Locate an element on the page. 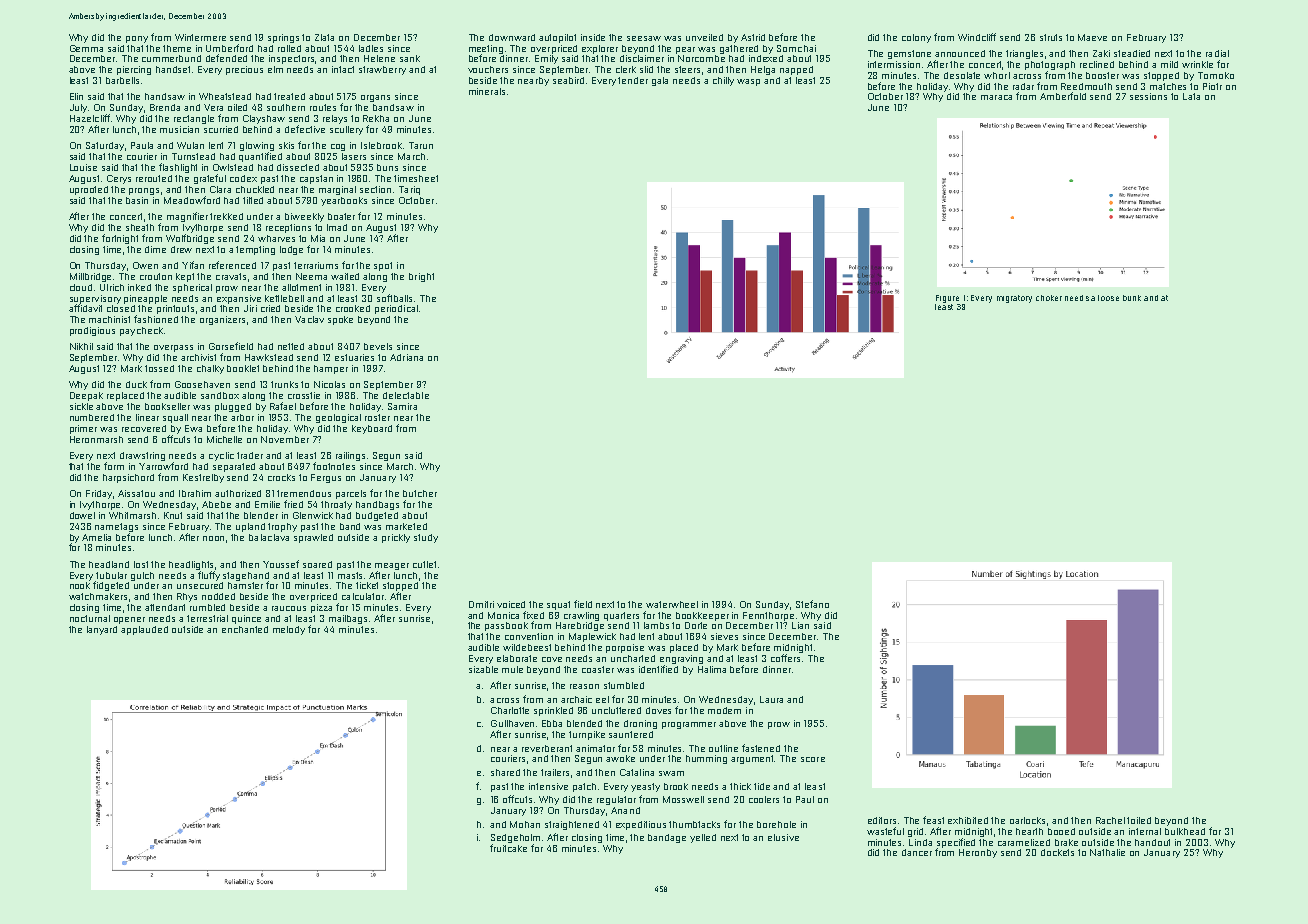 This image has height=924, width=1308. wasp is located at coordinates (748, 82).
